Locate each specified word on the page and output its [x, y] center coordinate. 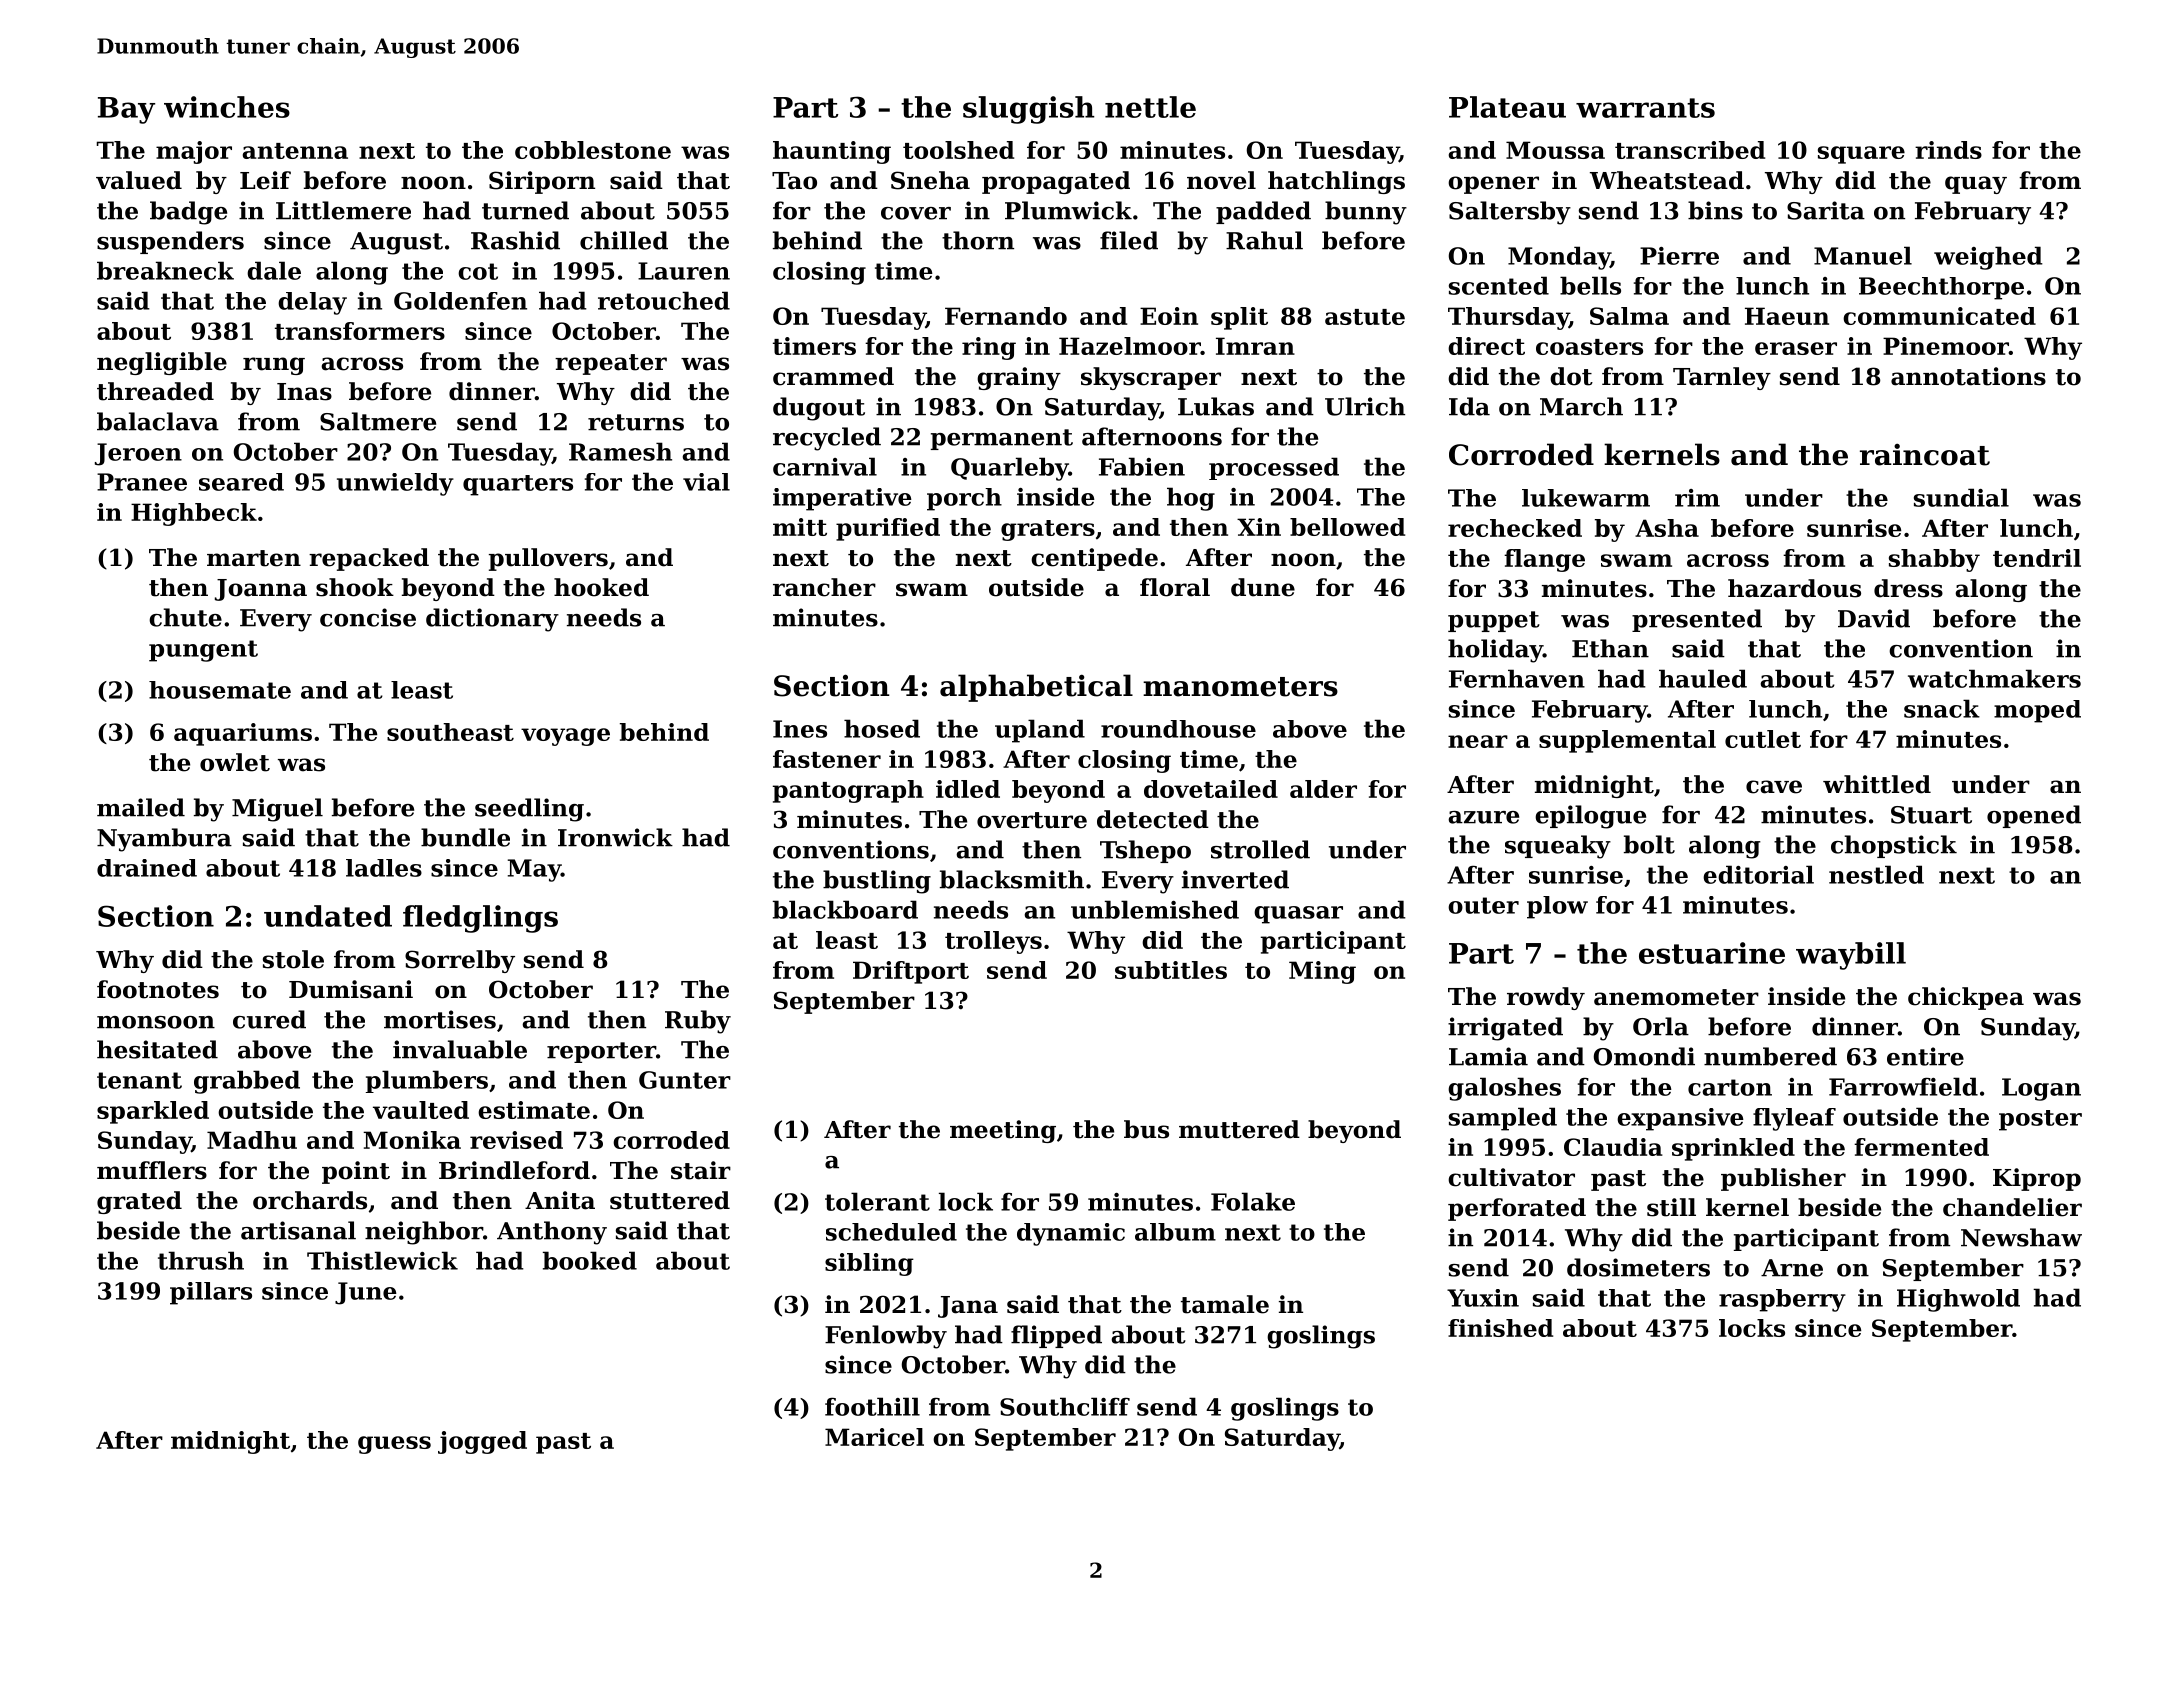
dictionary [492, 620]
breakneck [165, 270]
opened [2034, 816]
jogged [482, 1442]
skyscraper [1151, 378]
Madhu [252, 1140]
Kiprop [2037, 1179]
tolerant [877, 1201]
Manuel [1863, 255]
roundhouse [1178, 729]
